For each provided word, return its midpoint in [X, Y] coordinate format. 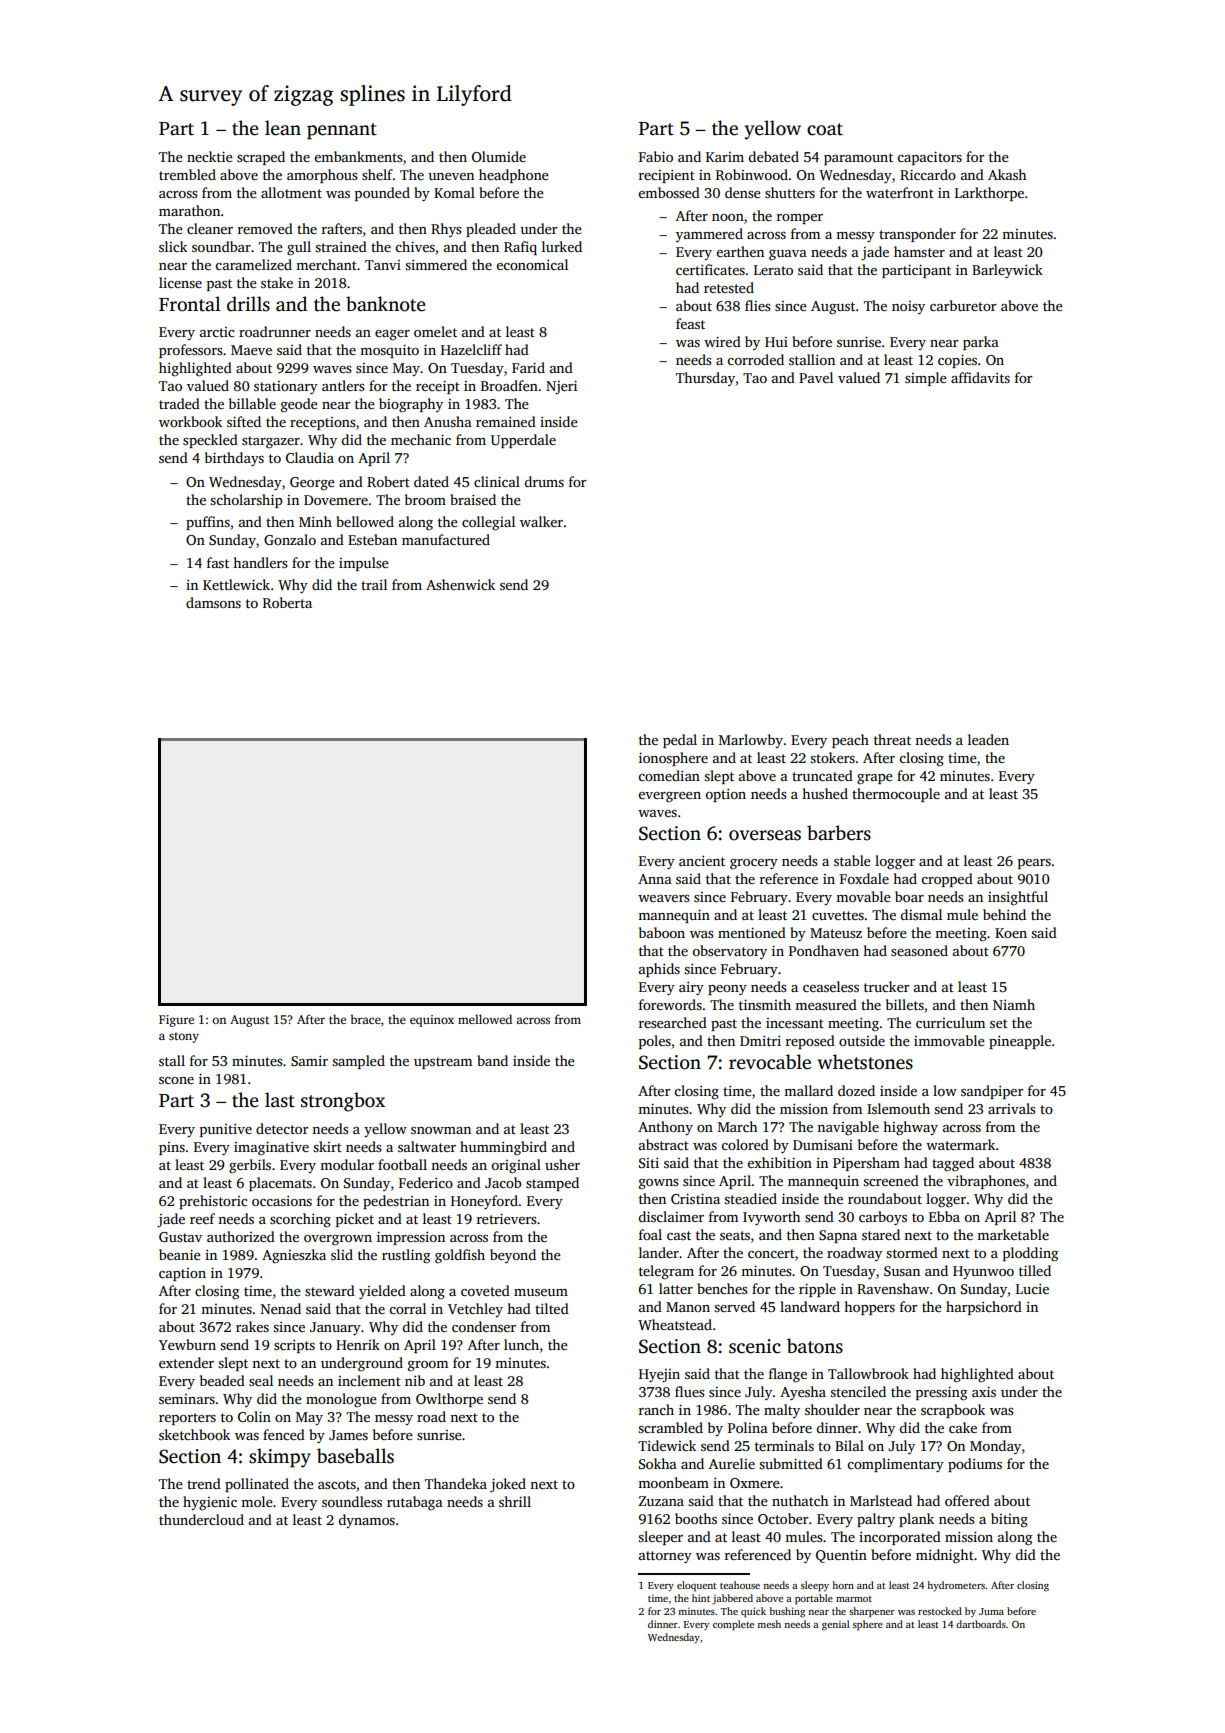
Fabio [656, 156]
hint [701, 1598]
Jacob [503, 1182]
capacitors [930, 158]
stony [184, 1037]
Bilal [849, 1445]
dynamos [367, 1521]
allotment [291, 192]
